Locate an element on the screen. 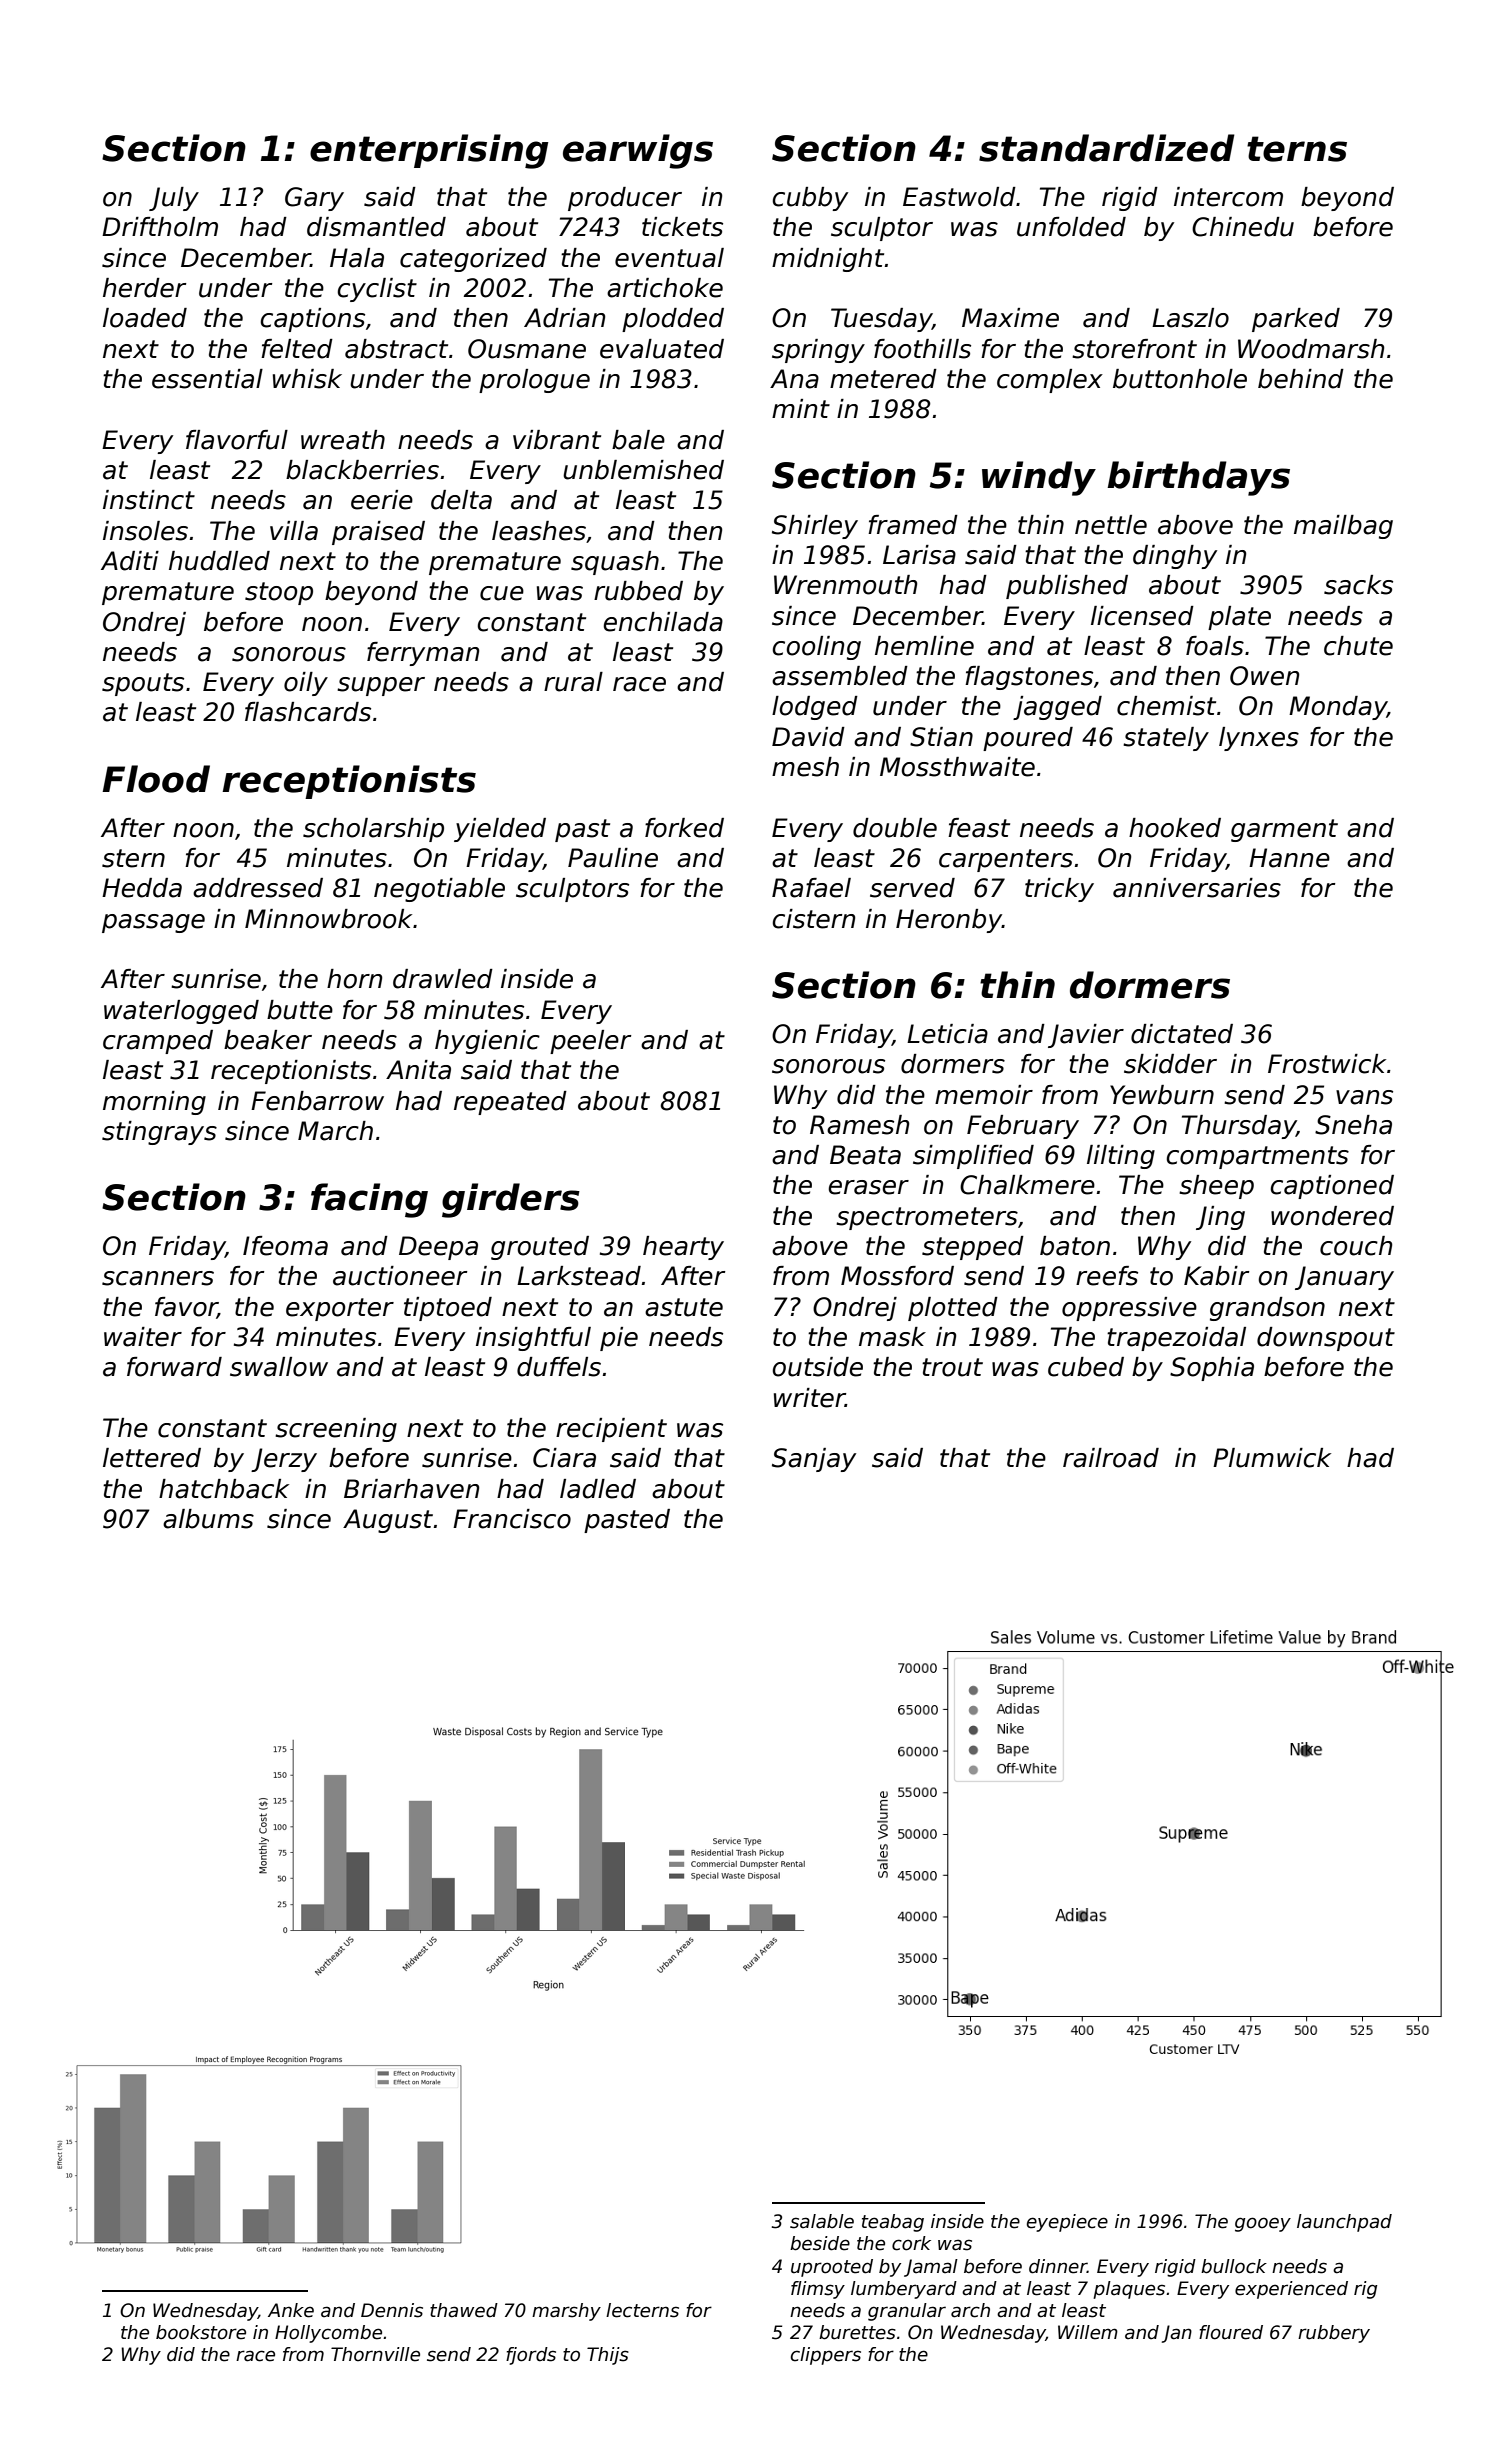 The image size is (1496, 2464). albums is located at coordinates (208, 1519).
